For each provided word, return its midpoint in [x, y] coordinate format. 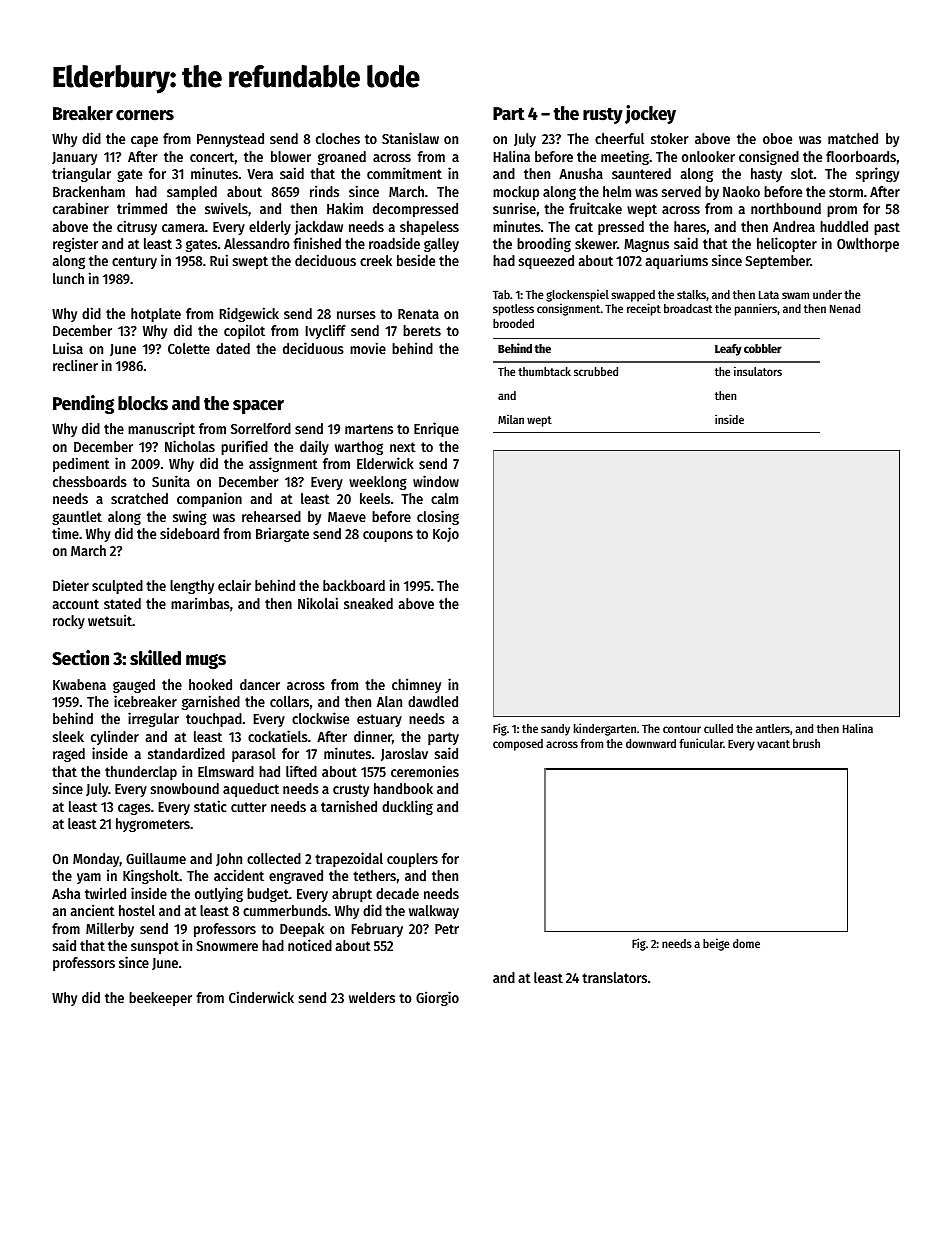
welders [372, 997]
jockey [650, 114]
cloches [338, 138]
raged [69, 755]
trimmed [142, 208]
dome [746, 943]
